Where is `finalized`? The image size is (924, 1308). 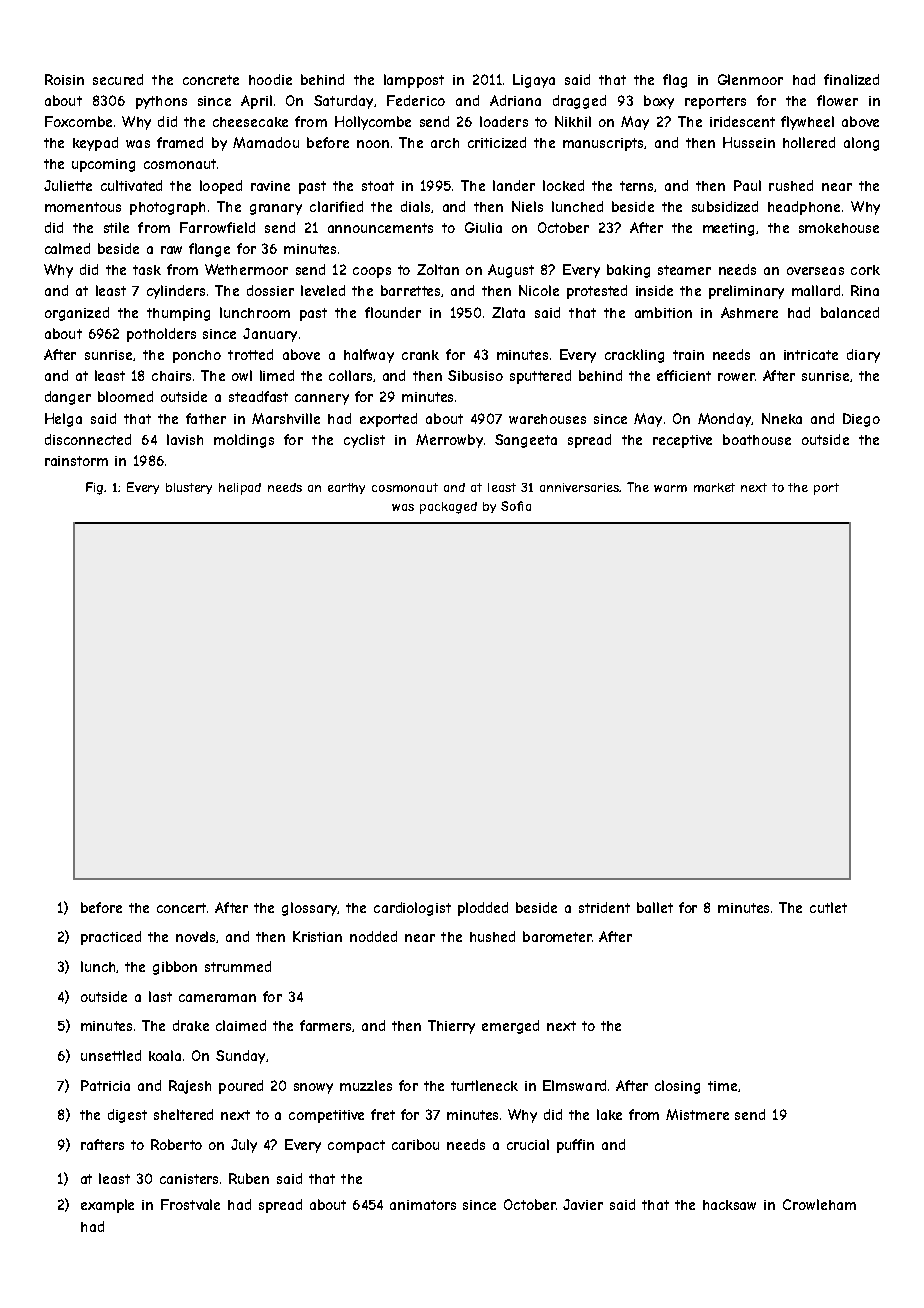 finalized is located at coordinates (851, 79).
